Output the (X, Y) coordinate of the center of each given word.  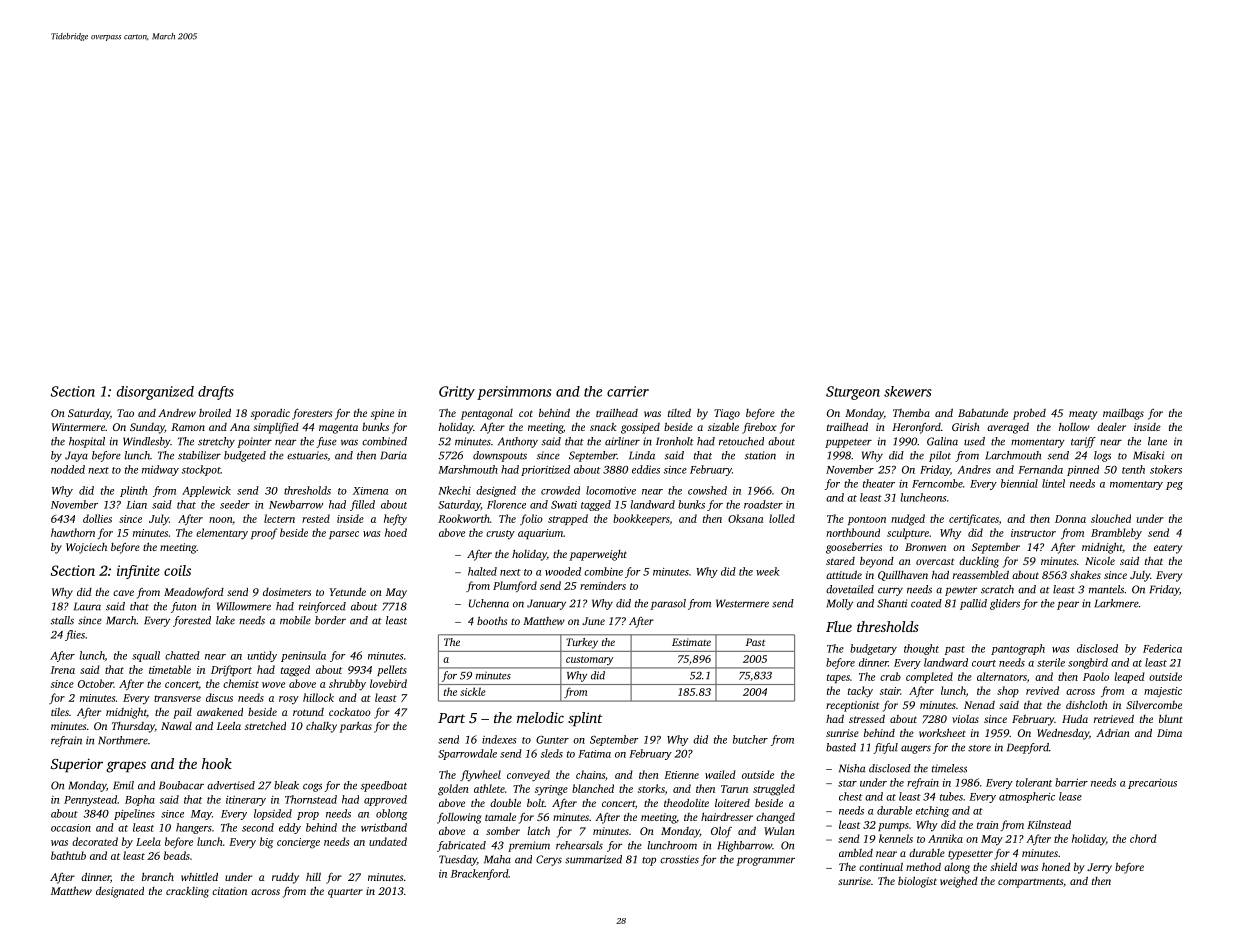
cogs (312, 787)
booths (492, 620)
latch (539, 830)
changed (775, 818)
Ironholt (675, 441)
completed (929, 677)
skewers (907, 391)
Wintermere (78, 427)
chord (1143, 838)
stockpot (201, 470)
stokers (1166, 469)
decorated (95, 841)
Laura (87, 606)
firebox (759, 428)
